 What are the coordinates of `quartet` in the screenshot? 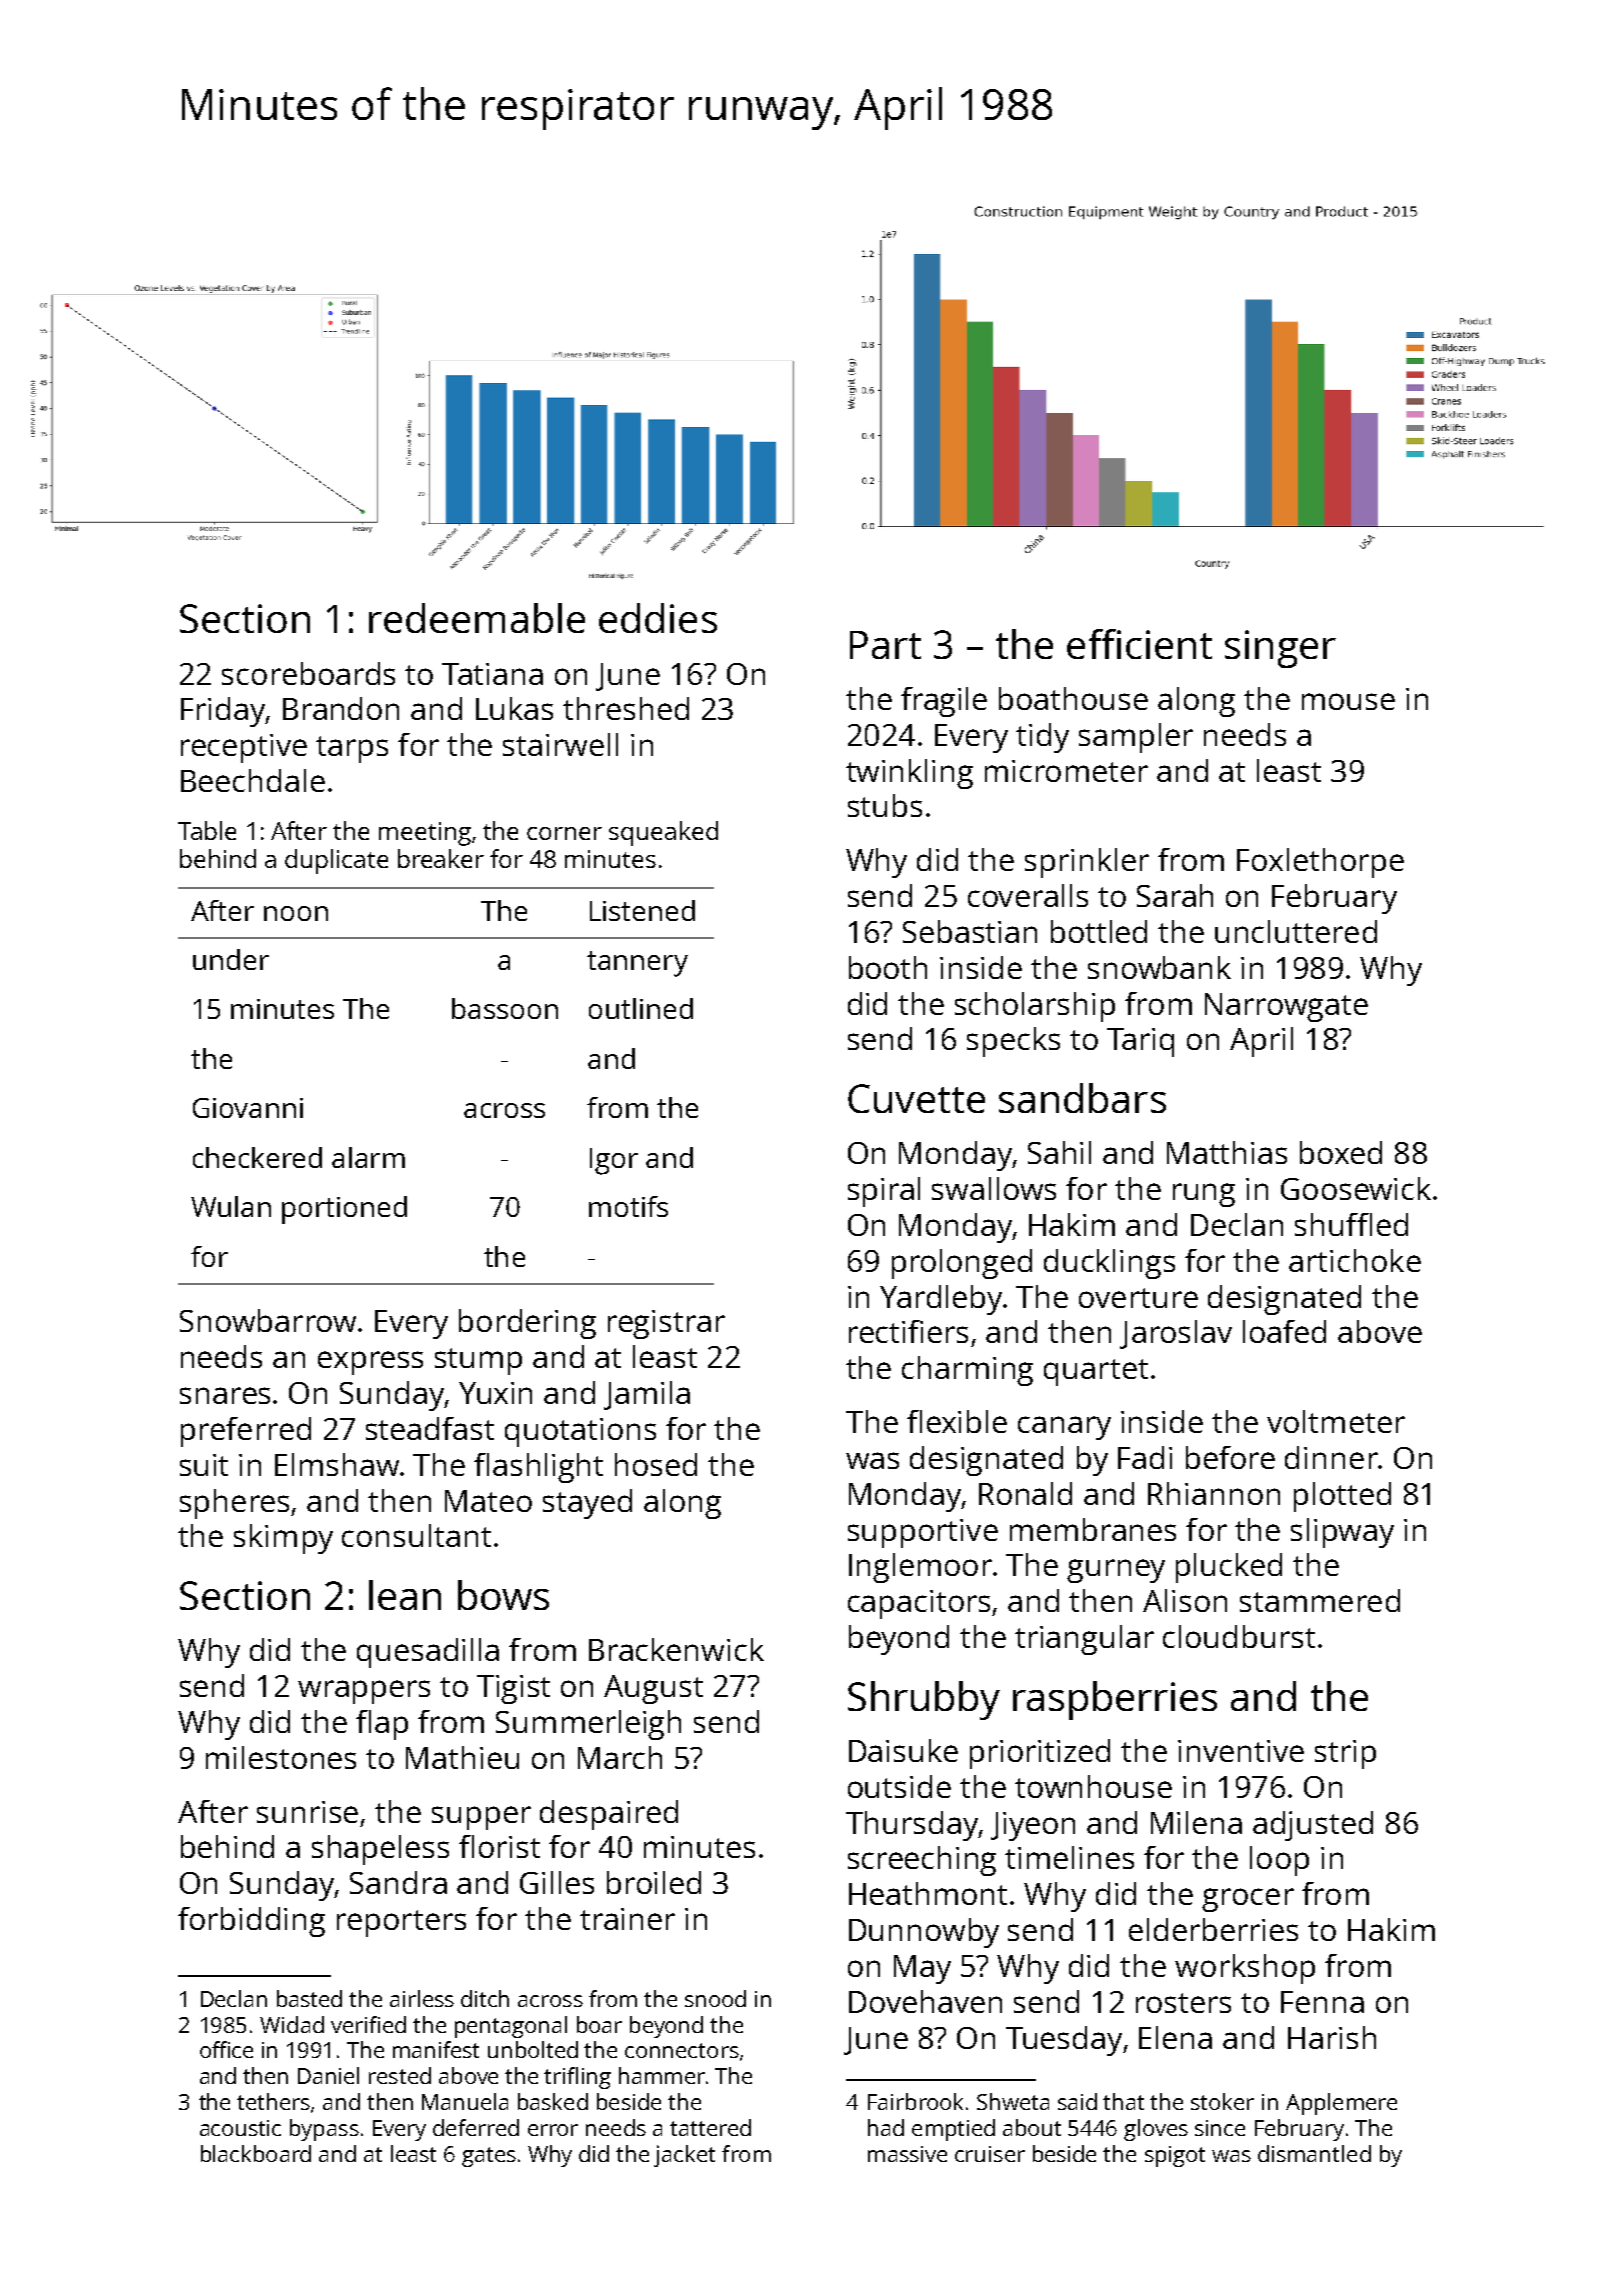 It's located at (1096, 1372).
